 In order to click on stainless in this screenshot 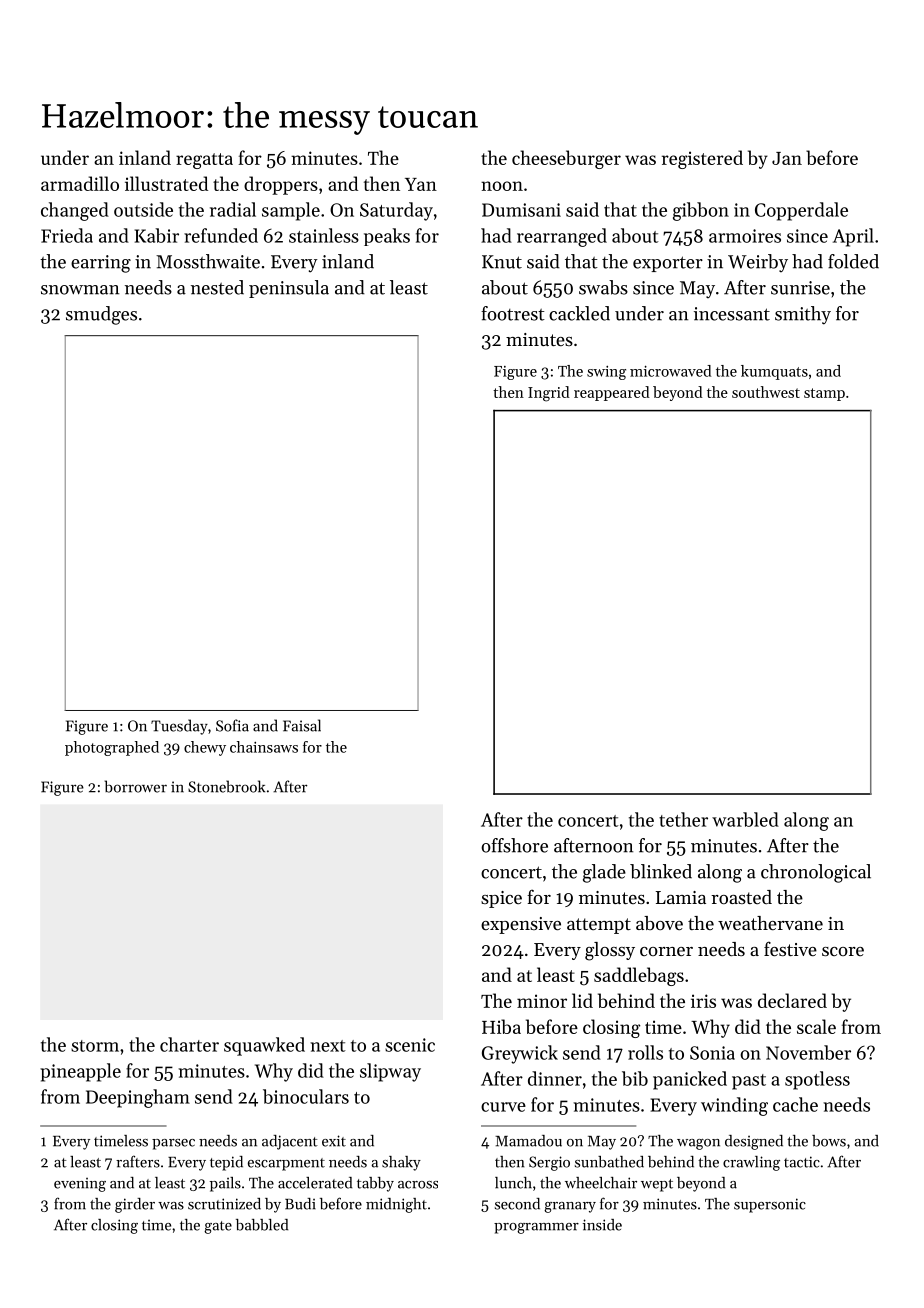, I will do `click(324, 235)`.
